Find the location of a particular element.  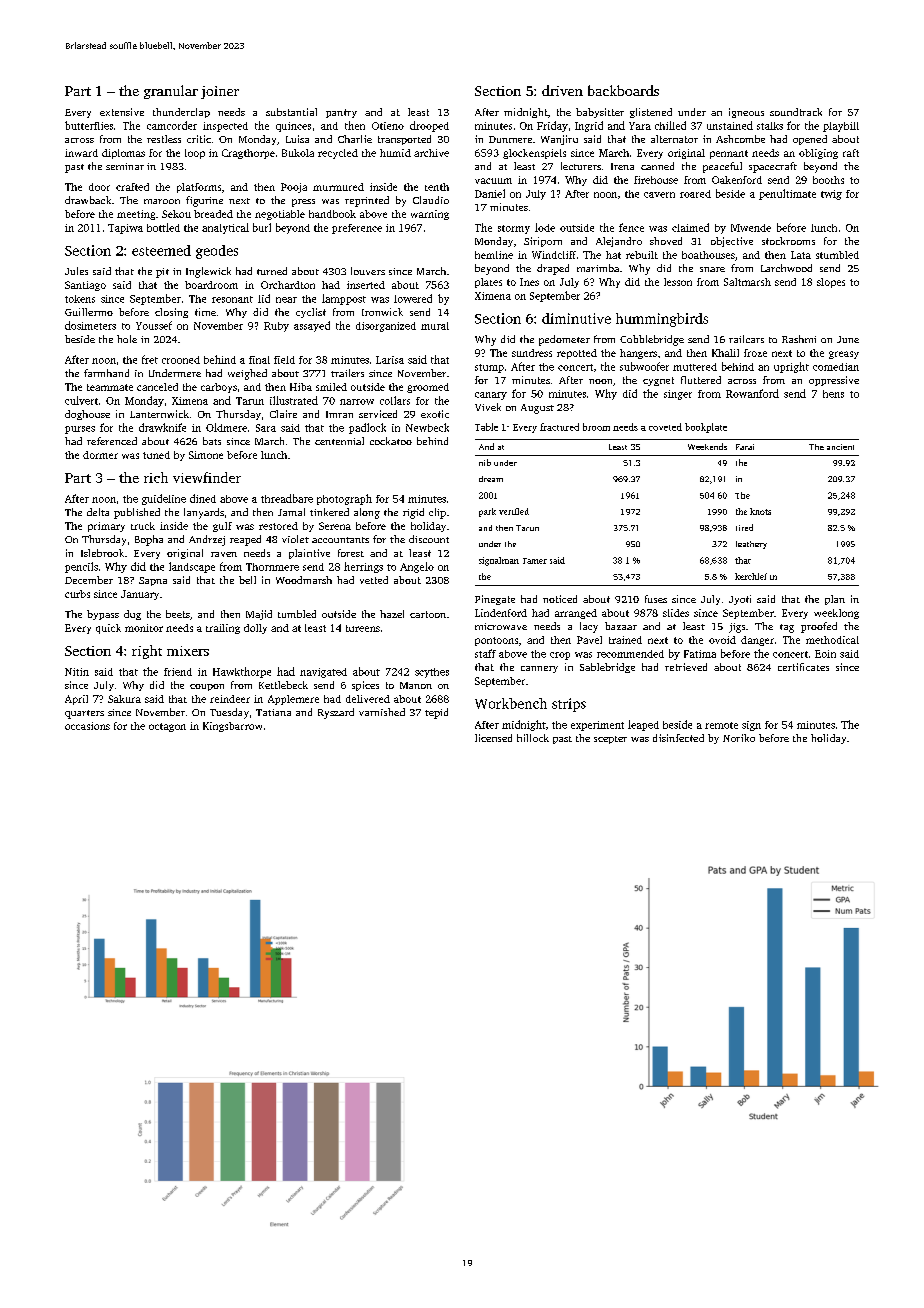

Noriko is located at coordinates (739, 738).
